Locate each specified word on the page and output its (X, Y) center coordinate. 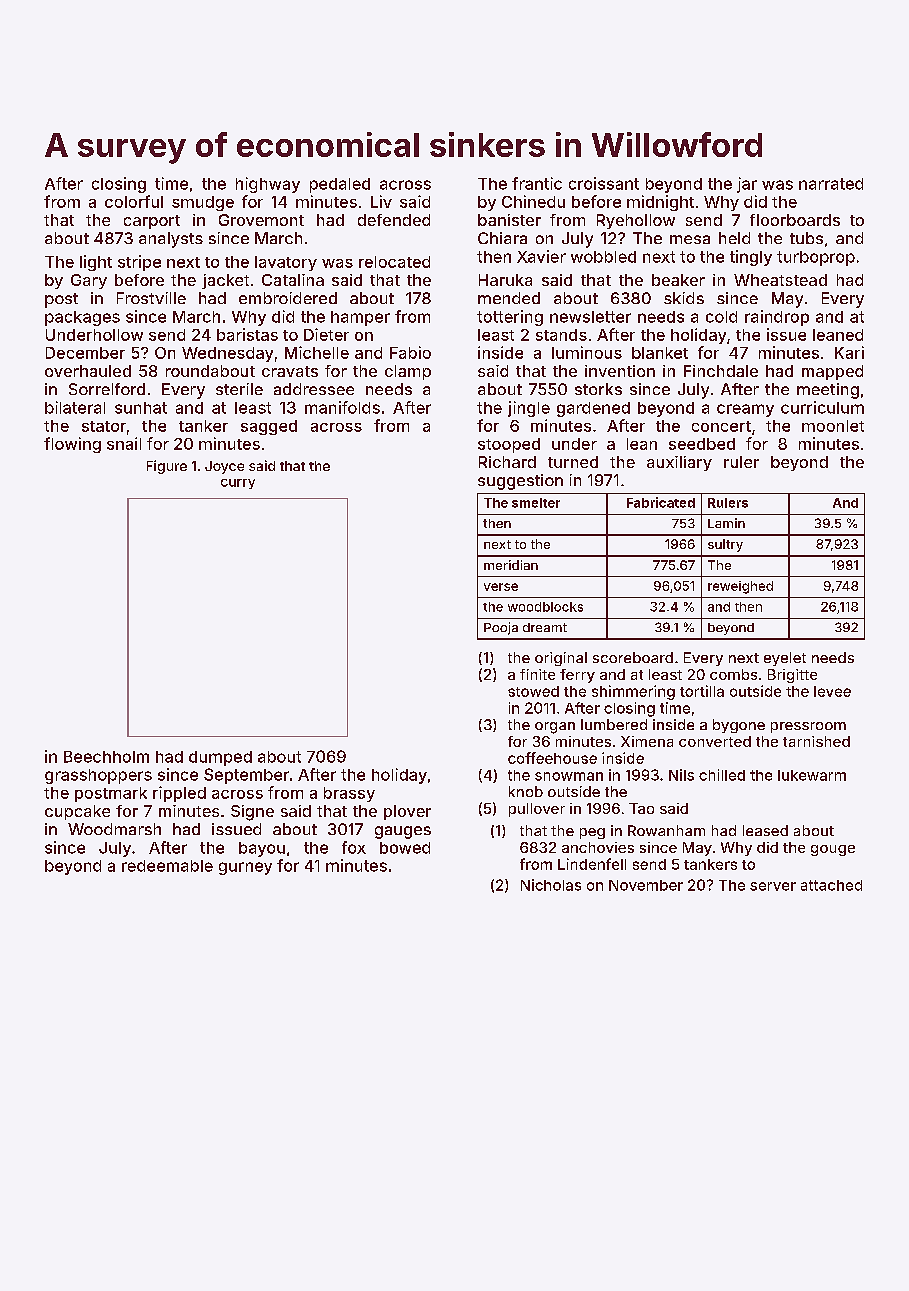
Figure (167, 467)
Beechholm (106, 757)
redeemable (167, 866)
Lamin (726, 523)
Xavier (541, 256)
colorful (134, 201)
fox (354, 847)
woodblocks (545, 607)
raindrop (777, 318)
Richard (507, 462)
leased (765, 830)
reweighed (740, 587)
